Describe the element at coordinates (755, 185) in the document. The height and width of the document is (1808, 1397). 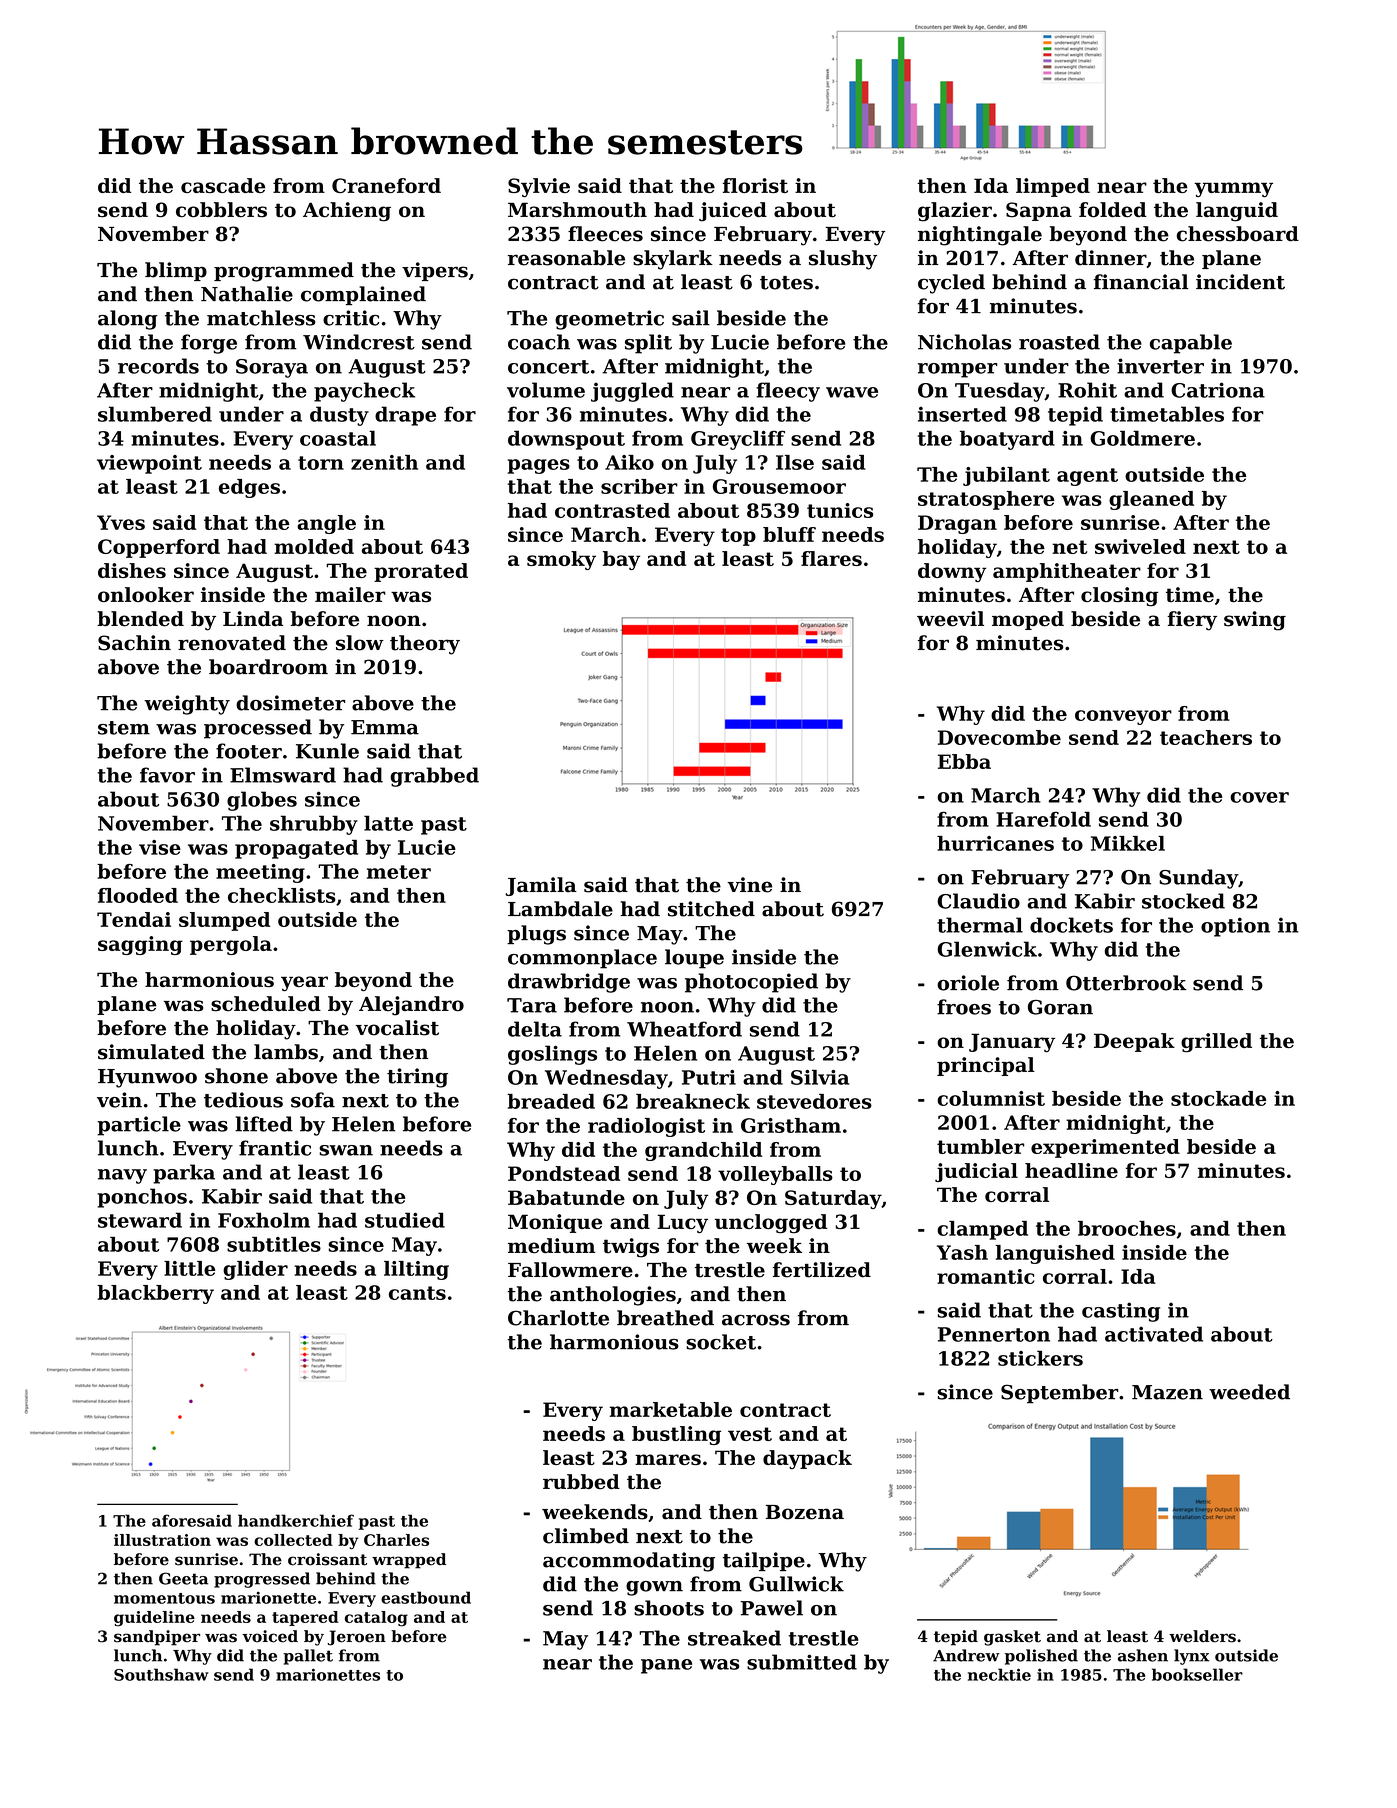
I see `florist` at that location.
